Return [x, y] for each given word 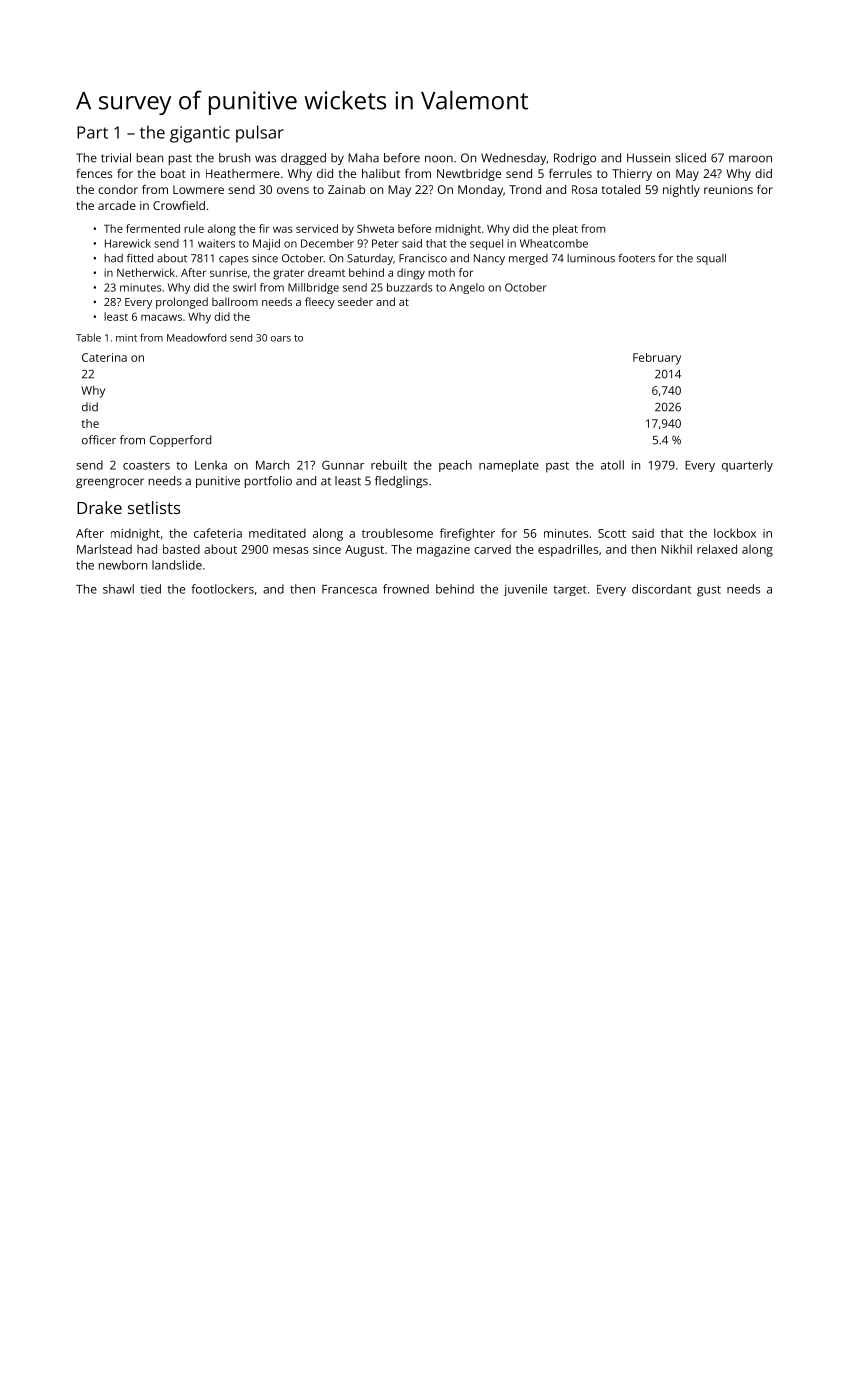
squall [711, 259]
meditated [277, 533]
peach [455, 466]
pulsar [260, 134]
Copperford [180, 441]
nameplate [509, 466]
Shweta [375, 228]
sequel [486, 244]
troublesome [397, 533]
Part [92, 132]
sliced [690, 158]
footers [636, 258]
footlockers [222, 589]
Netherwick [146, 272]
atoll [612, 465]
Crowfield [179, 205]
